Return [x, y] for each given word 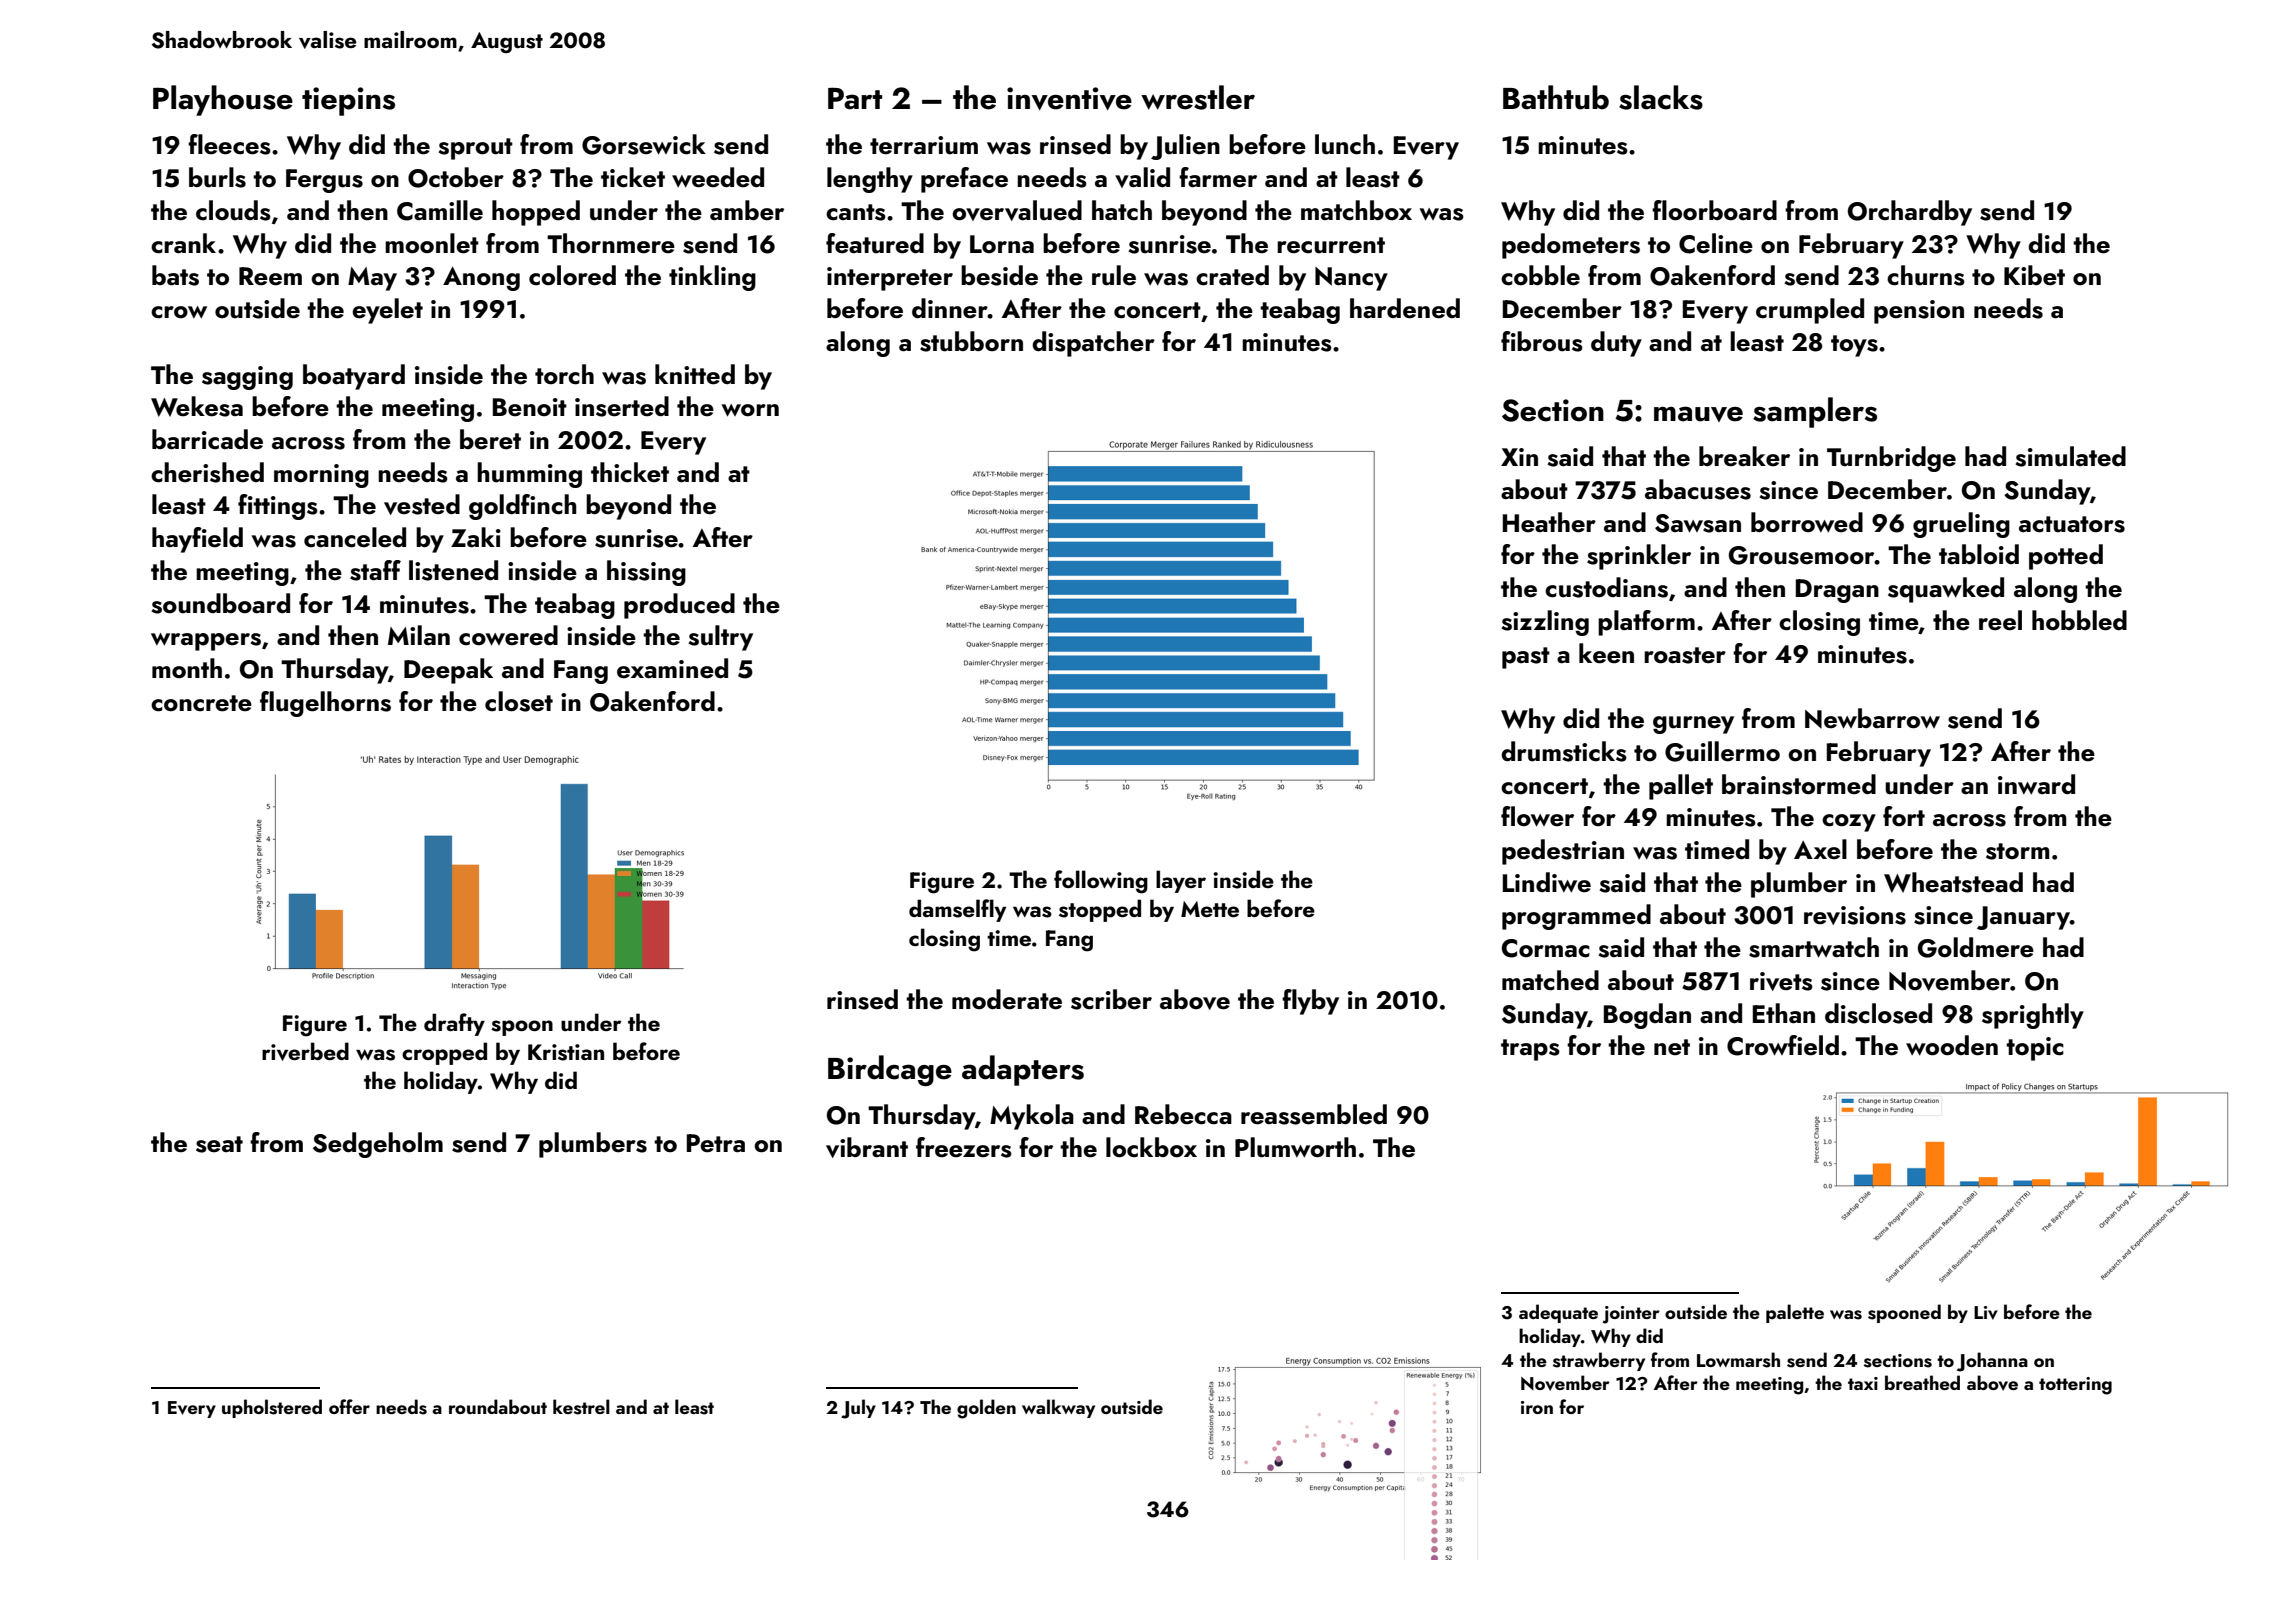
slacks [1661, 97]
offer [349, 1406]
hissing [646, 573]
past [1526, 658]
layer [1181, 881]
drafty [454, 1024]
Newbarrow [1872, 718]
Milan [419, 635]
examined [672, 668]
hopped [536, 213]
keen [1606, 653]
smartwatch [1814, 947]
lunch [1345, 144]
